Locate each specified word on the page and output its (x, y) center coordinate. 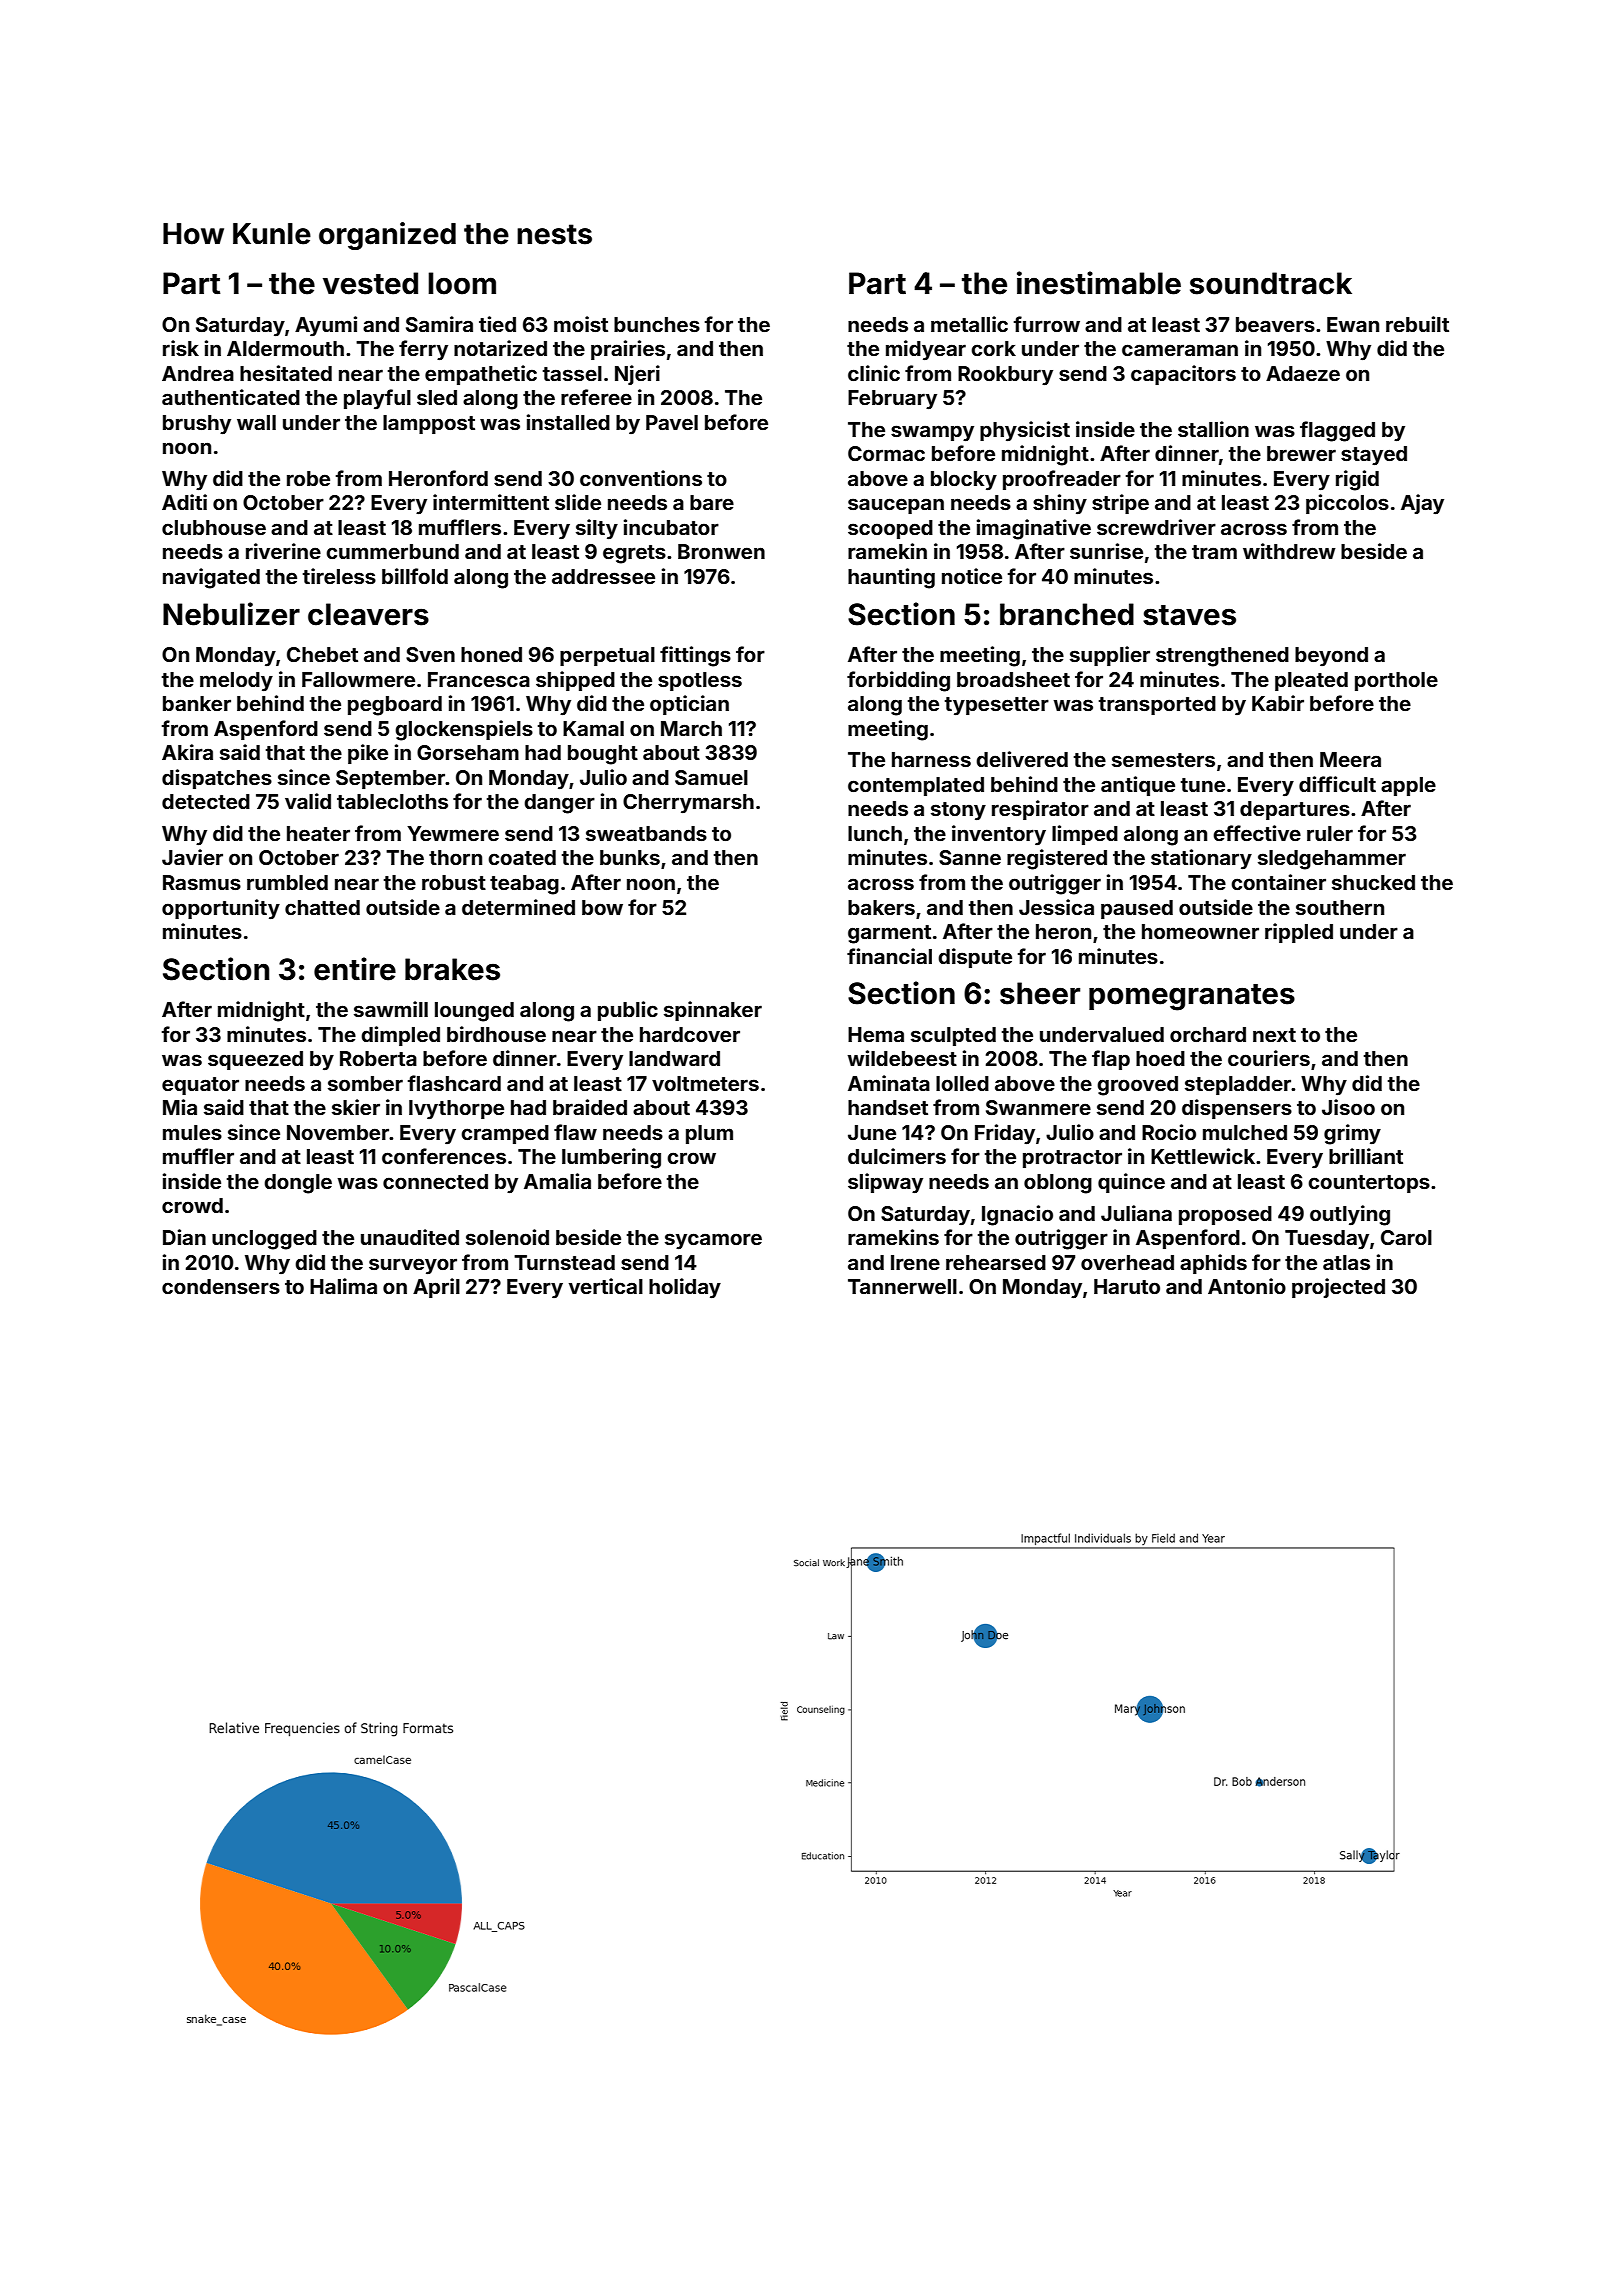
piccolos (1347, 504)
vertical (606, 1286)
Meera (1350, 759)
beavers (1275, 324)
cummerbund (392, 551)
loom (462, 283)
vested (370, 283)
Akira (187, 752)
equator (200, 1086)
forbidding (898, 681)
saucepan (896, 506)
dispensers (1237, 1109)
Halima (343, 1286)
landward (674, 1058)
